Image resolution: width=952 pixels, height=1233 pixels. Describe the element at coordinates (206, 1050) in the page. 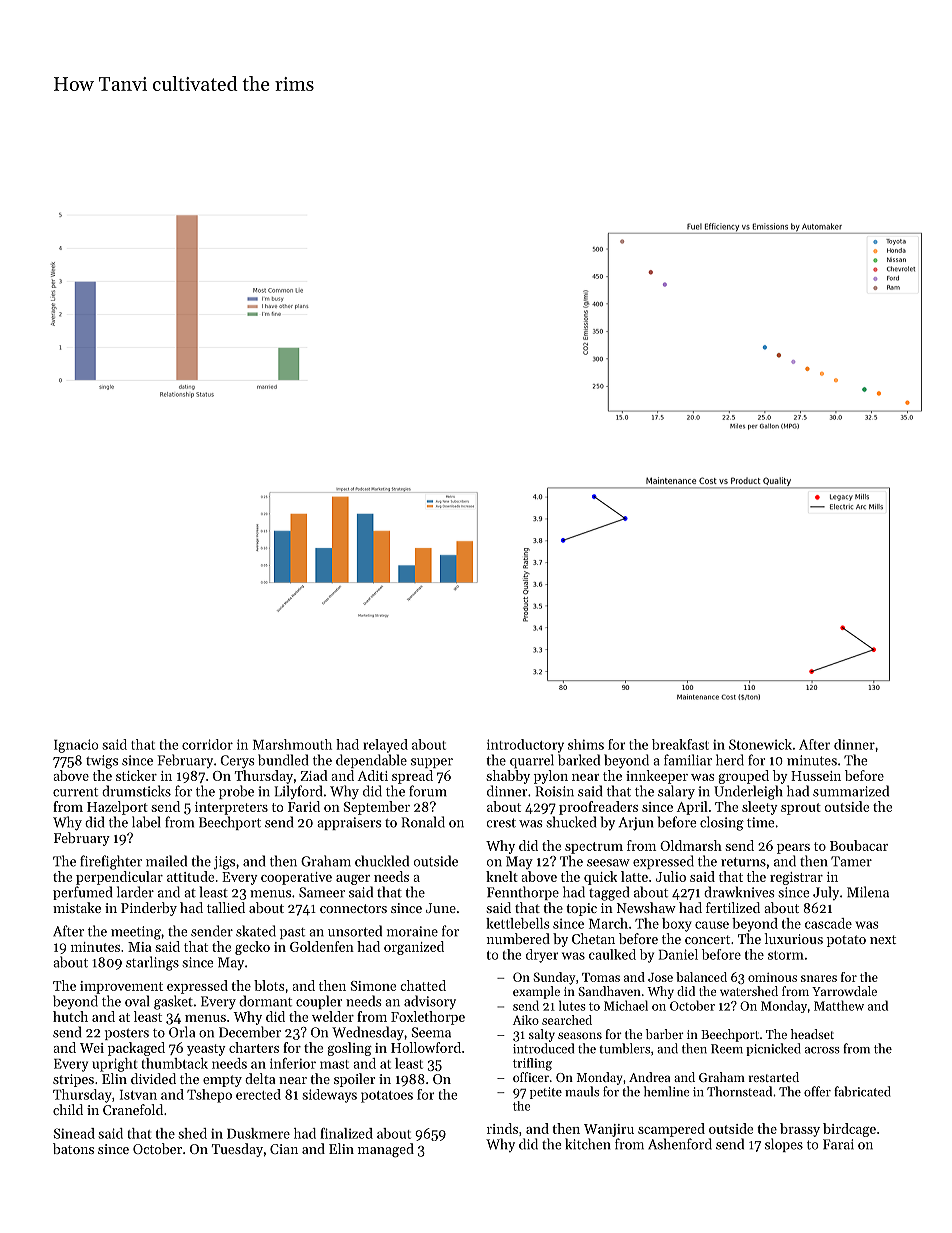

I see `yeasty` at that location.
